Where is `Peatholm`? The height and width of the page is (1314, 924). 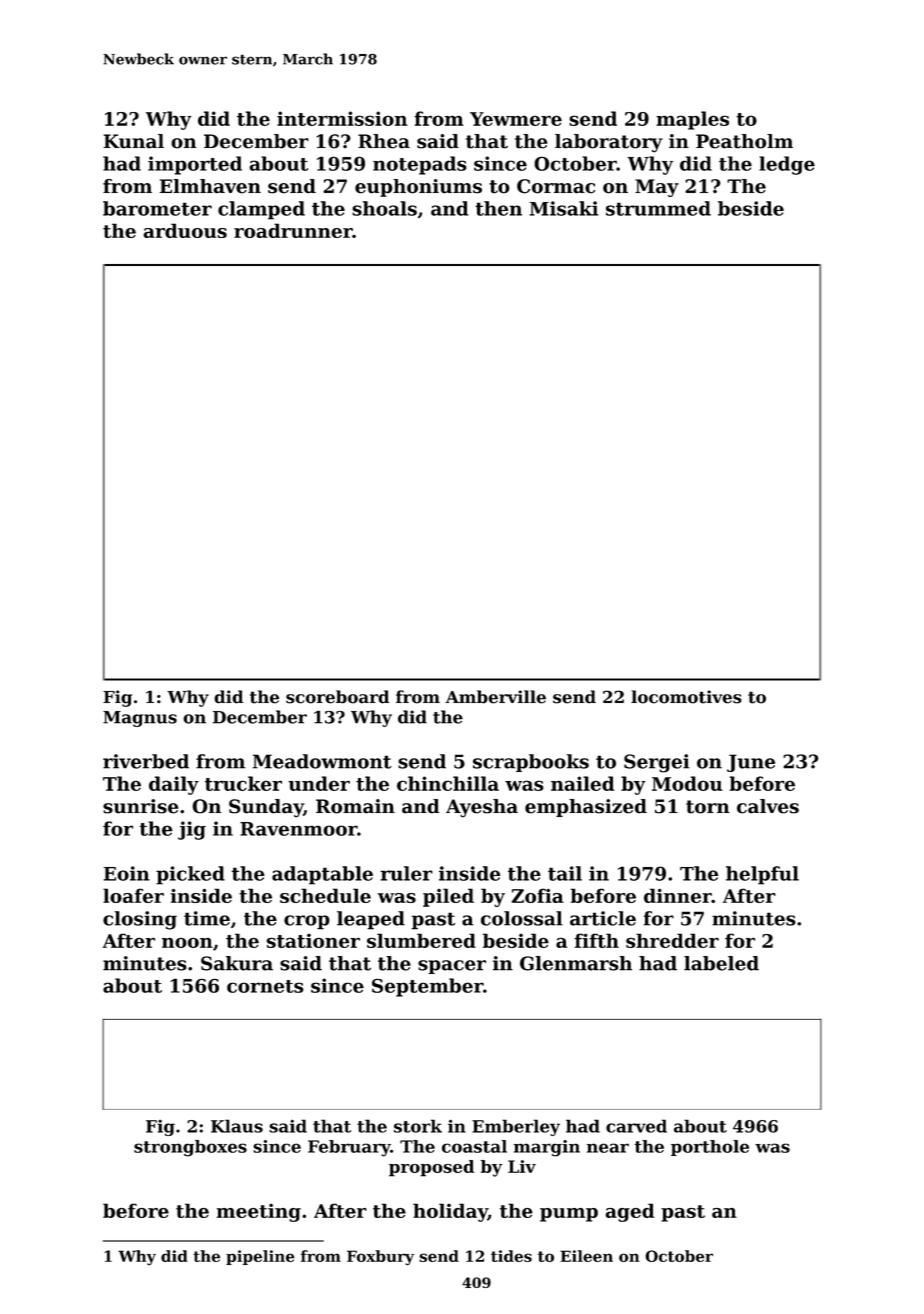
Peatholm is located at coordinates (744, 141).
